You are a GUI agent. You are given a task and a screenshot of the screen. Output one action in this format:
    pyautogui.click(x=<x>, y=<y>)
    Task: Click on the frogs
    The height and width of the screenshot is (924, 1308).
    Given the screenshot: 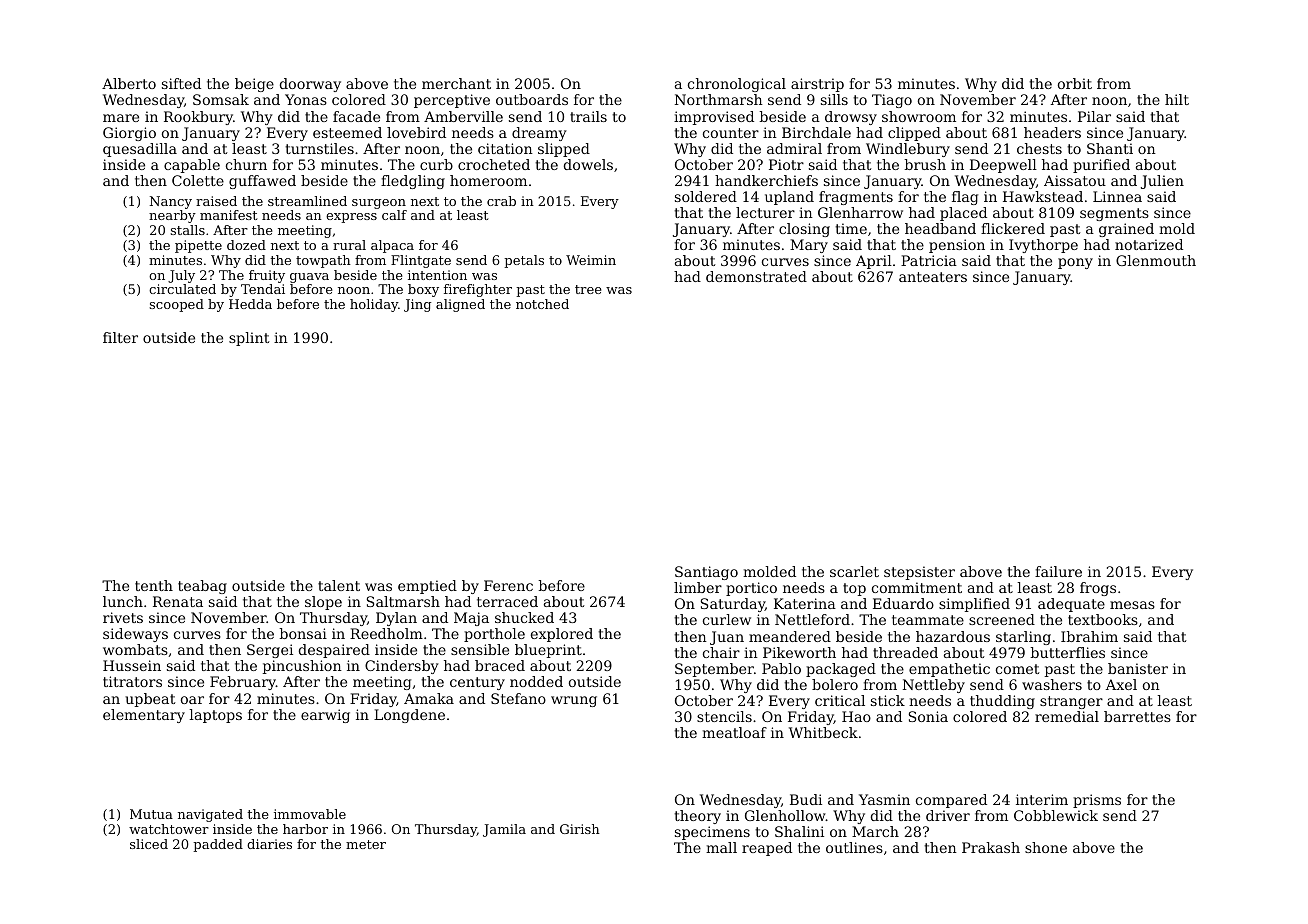 What is the action you would take?
    pyautogui.click(x=1098, y=589)
